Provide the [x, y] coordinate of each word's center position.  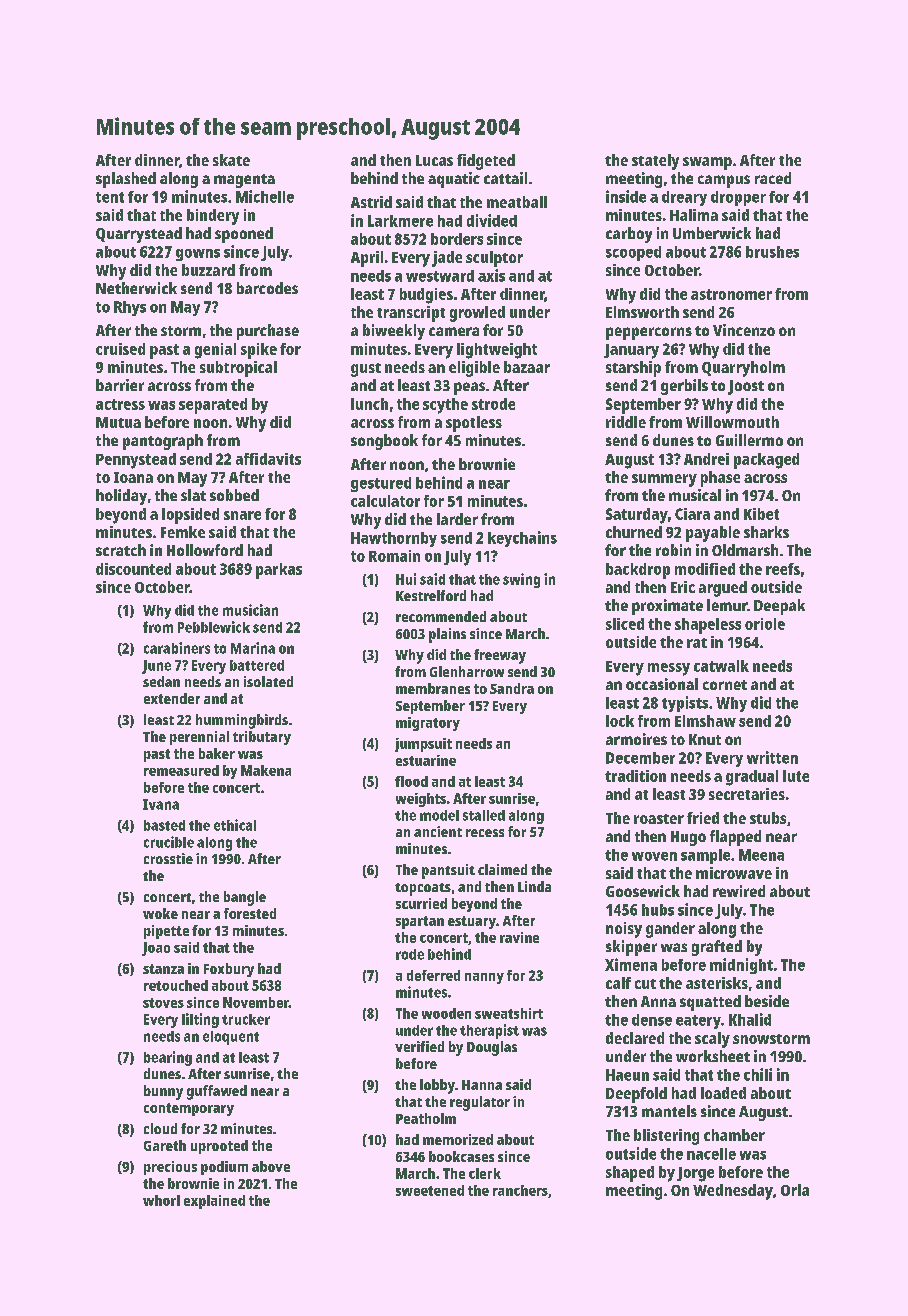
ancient [438, 831]
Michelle [265, 196]
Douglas [492, 1048]
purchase [268, 332]
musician [250, 610]
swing [521, 580]
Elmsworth [642, 312]
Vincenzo [744, 330]
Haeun [627, 1075]
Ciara [692, 514]
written [772, 757]
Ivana [161, 804]
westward [440, 276]
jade [447, 259]
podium [224, 1168]
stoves [163, 1003]
